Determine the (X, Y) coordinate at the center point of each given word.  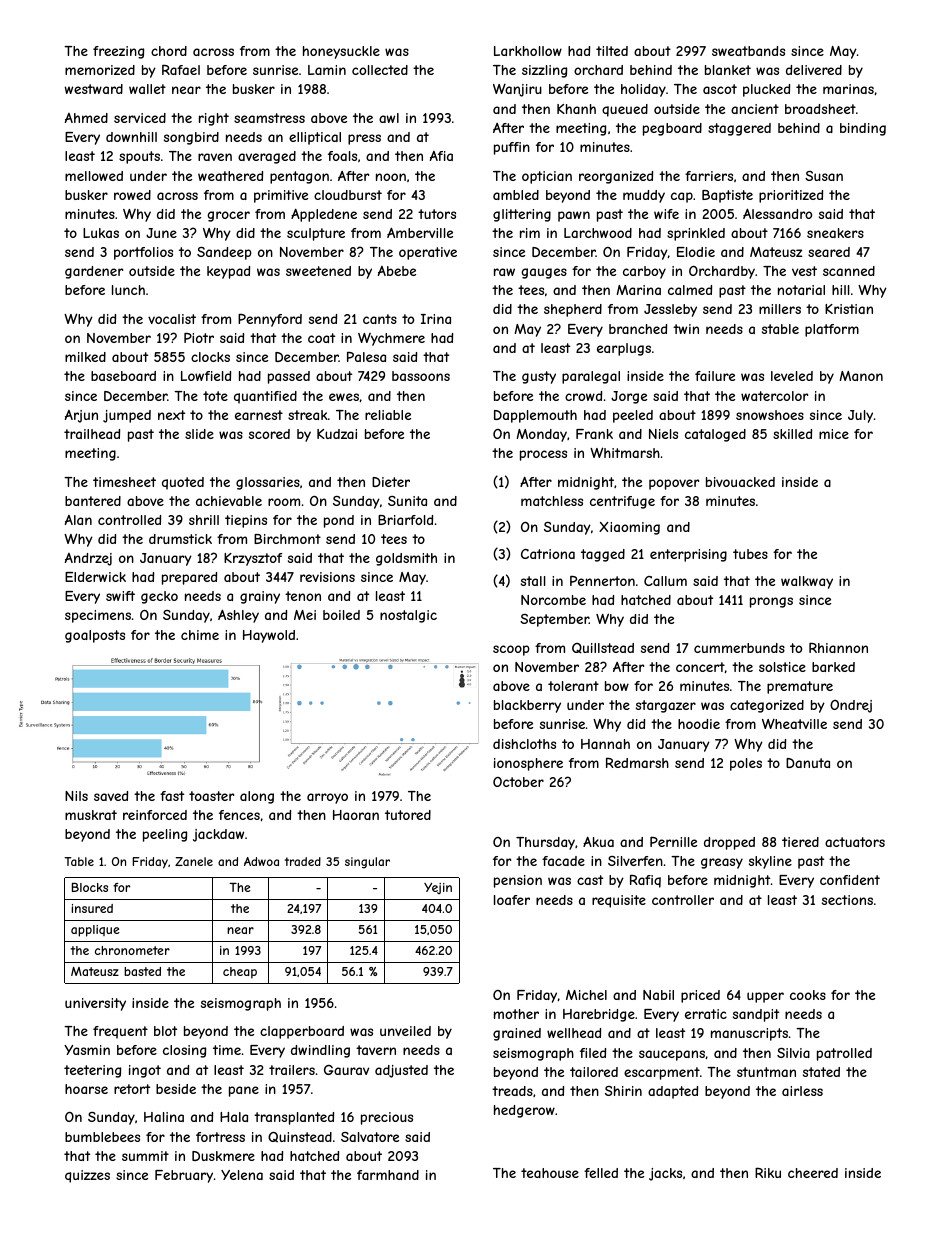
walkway (807, 582)
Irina (436, 319)
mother (516, 1014)
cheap (240, 973)
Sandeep (224, 253)
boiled (341, 615)
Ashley (238, 616)
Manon (861, 376)
